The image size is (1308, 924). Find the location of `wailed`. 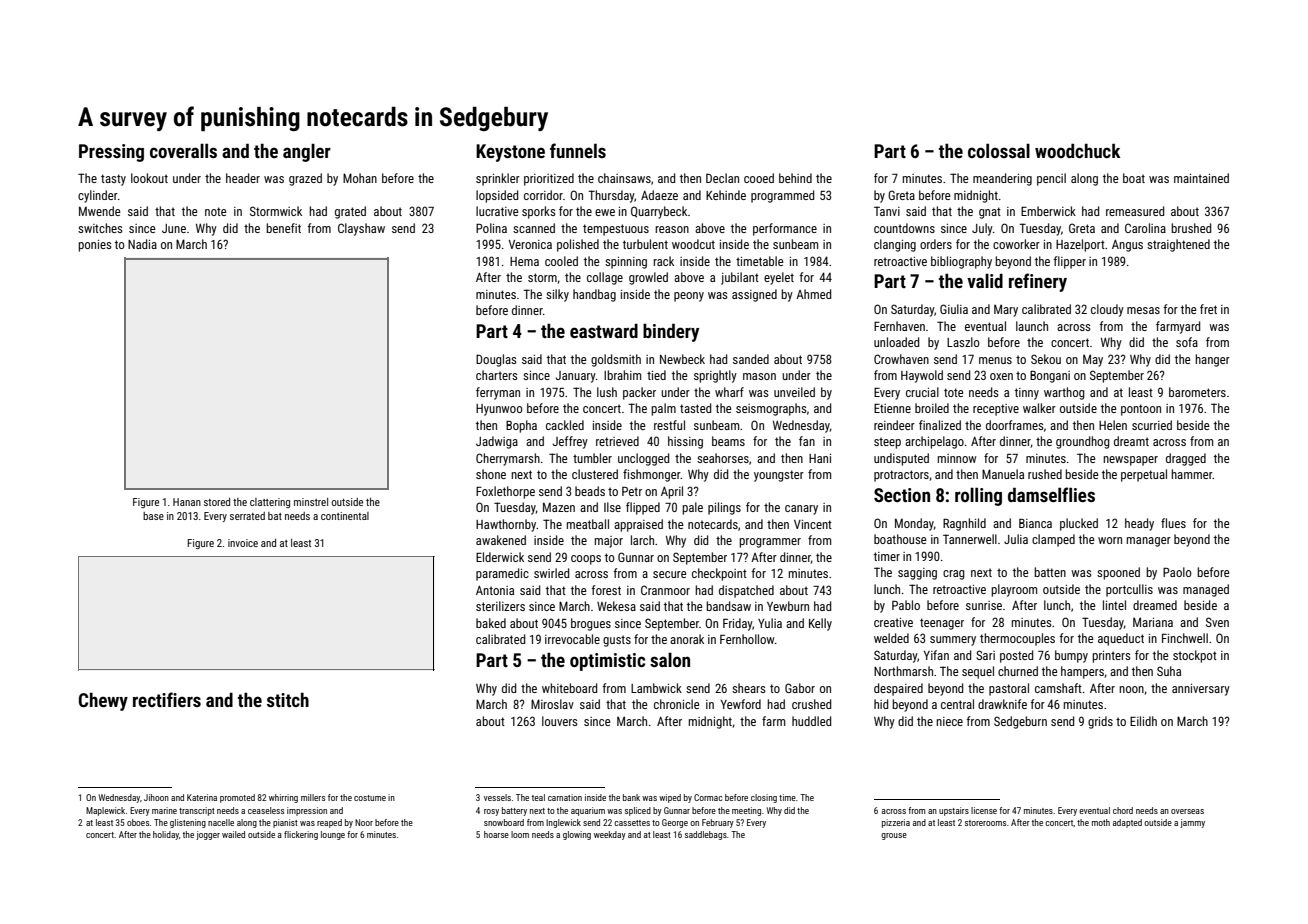

wailed is located at coordinates (233, 834).
